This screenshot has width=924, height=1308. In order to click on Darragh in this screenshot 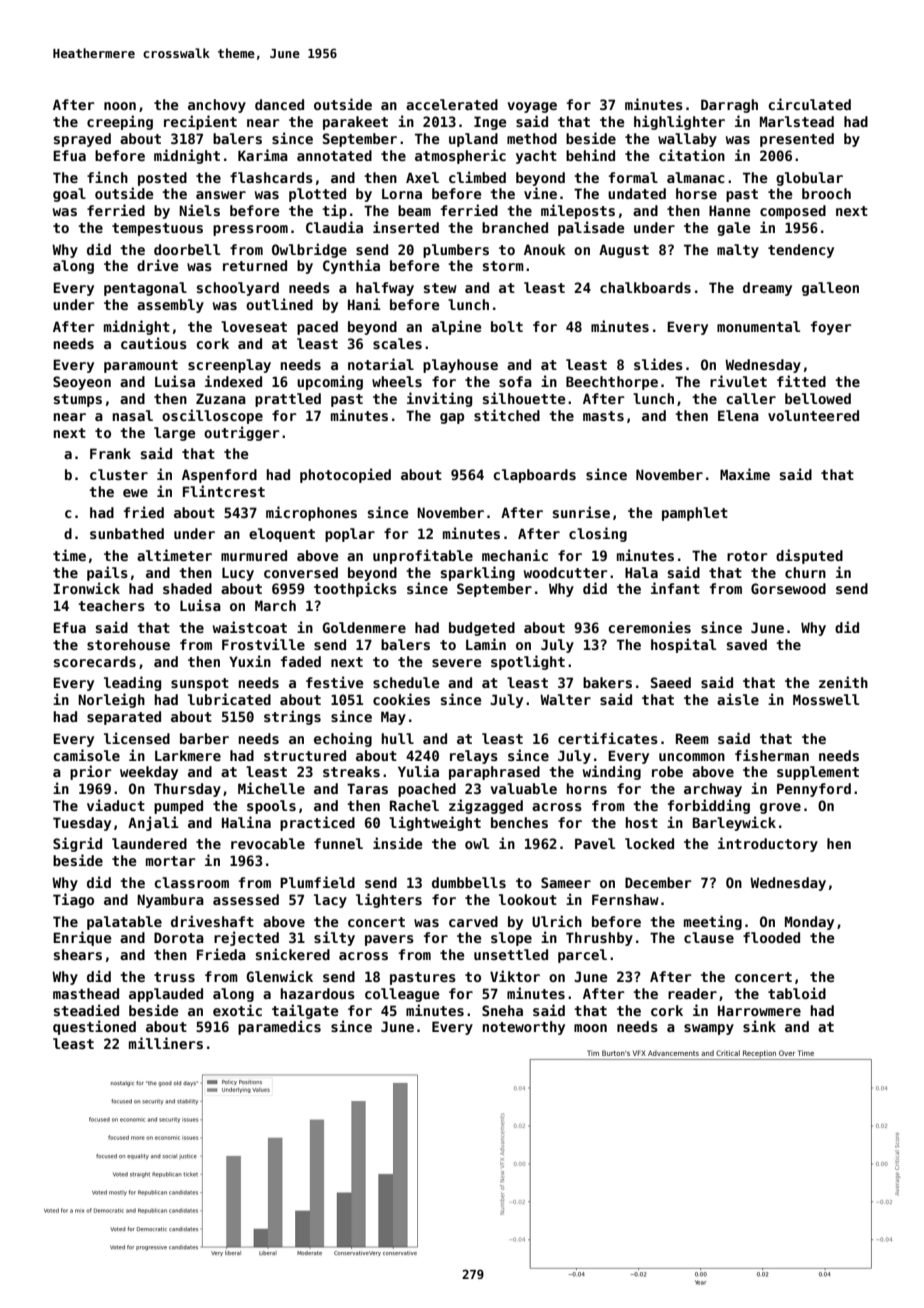, I will do `click(729, 106)`.
